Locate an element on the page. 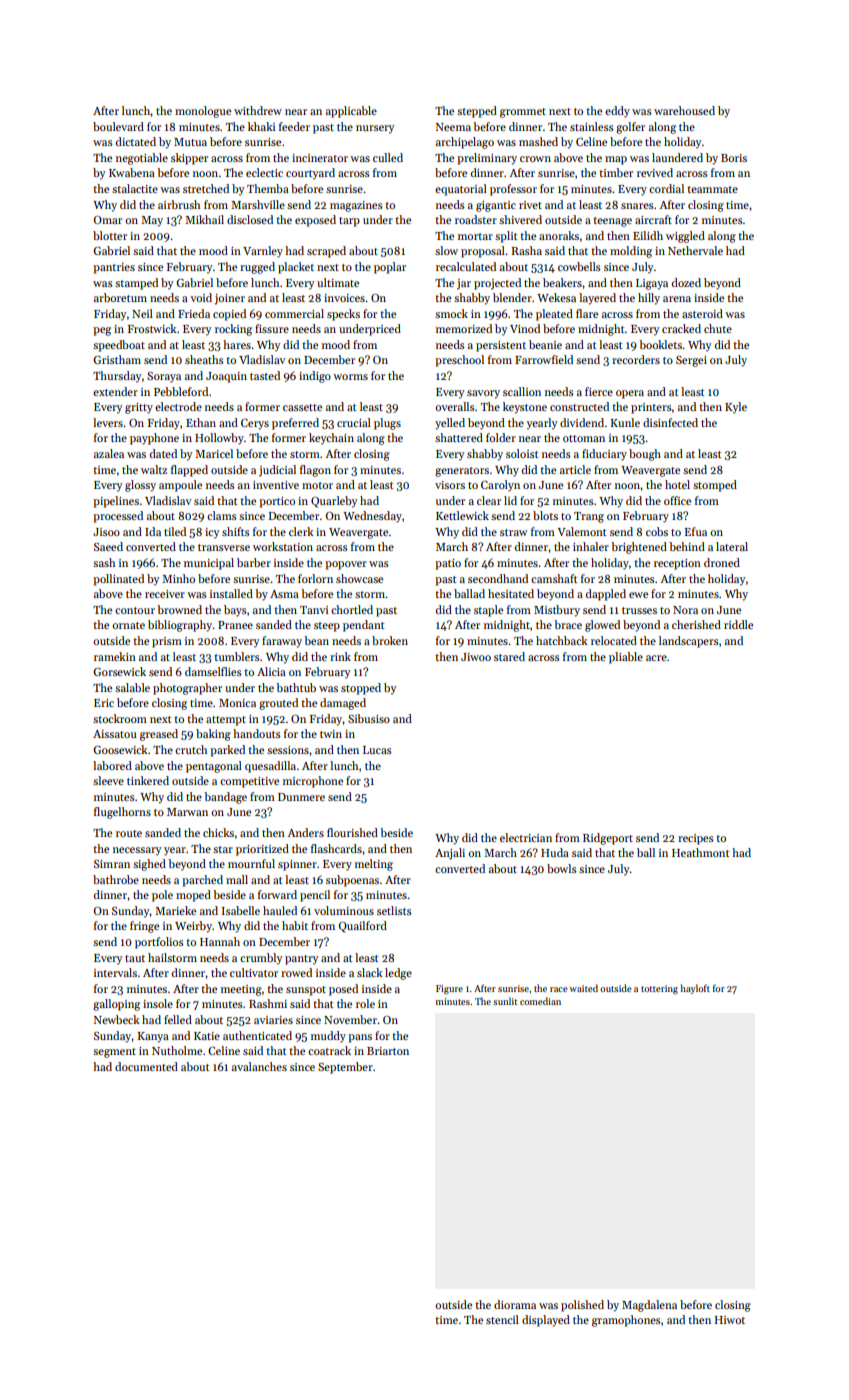 Image resolution: width=849 pixels, height=1400 pixels. riddle is located at coordinates (738, 624).
